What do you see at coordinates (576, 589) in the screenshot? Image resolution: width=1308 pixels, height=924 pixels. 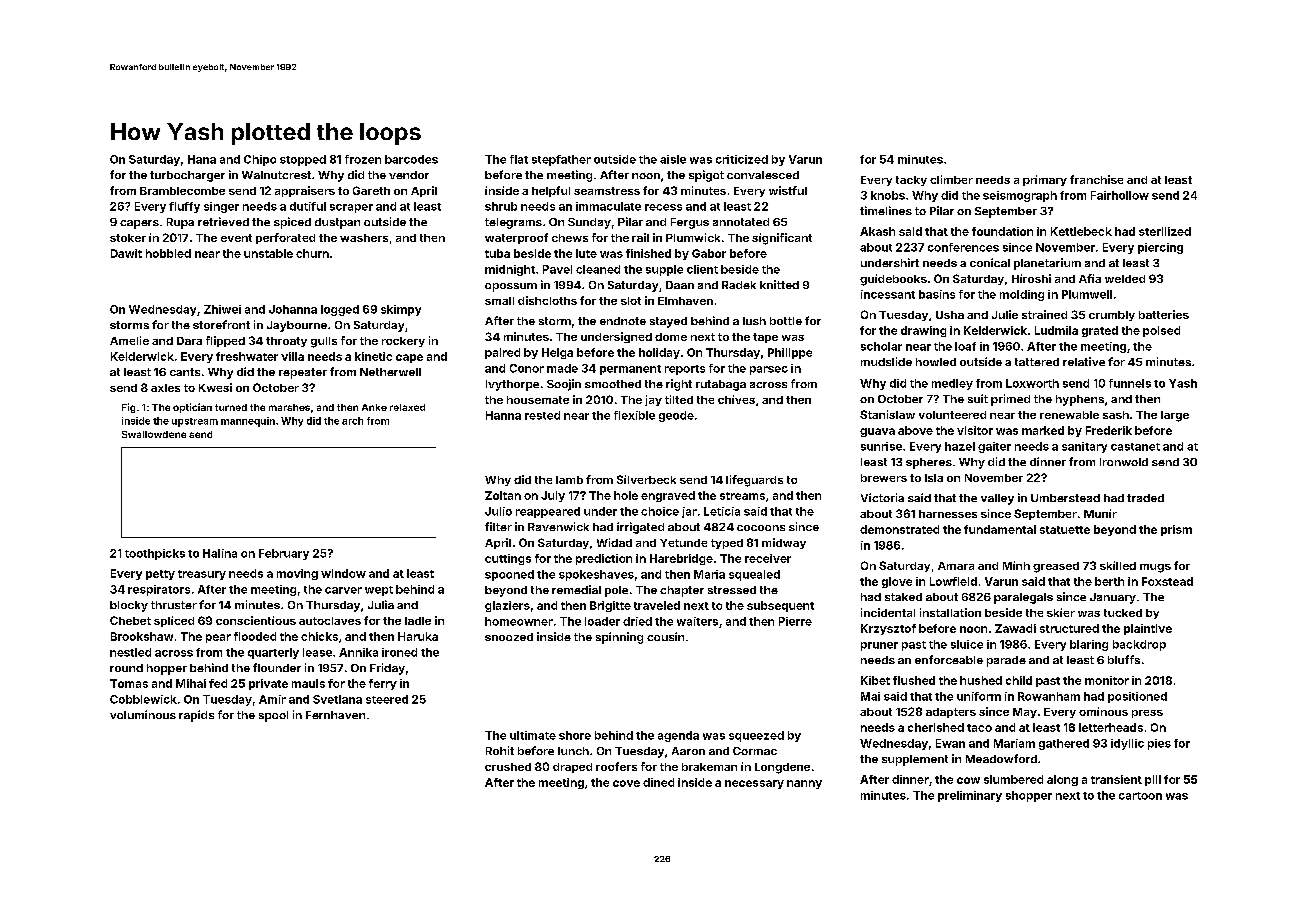 I see `remedial` at bounding box center [576, 589].
